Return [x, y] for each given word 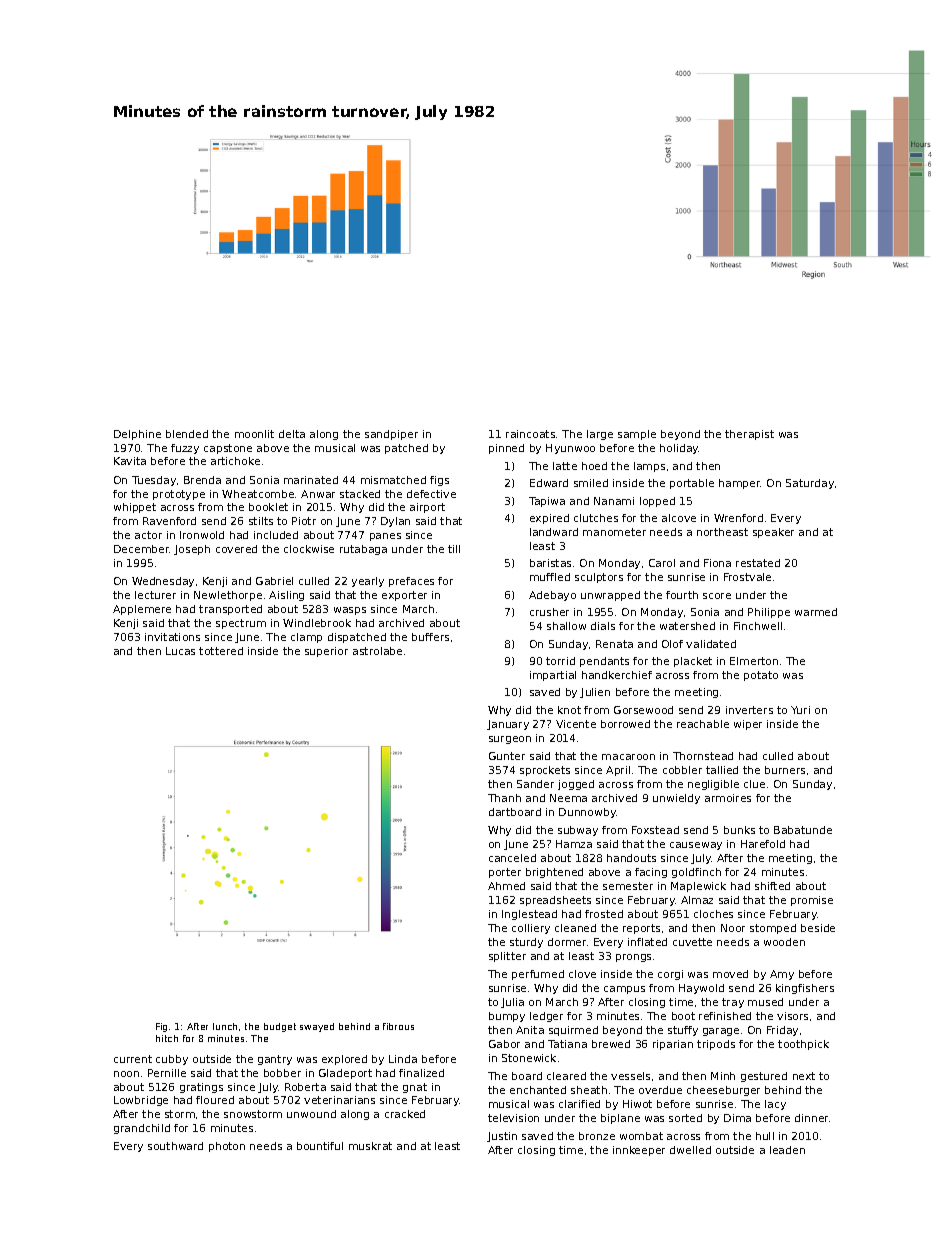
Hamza [574, 844]
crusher [549, 612]
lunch [225, 1026]
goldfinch [696, 873]
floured [215, 1100]
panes [385, 537]
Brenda [202, 480]
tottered [221, 651]
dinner [811, 1118]
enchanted [538, 1090]
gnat [415, 1088]
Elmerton [754, 661]
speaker [773, 533]
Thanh [504, 798]
